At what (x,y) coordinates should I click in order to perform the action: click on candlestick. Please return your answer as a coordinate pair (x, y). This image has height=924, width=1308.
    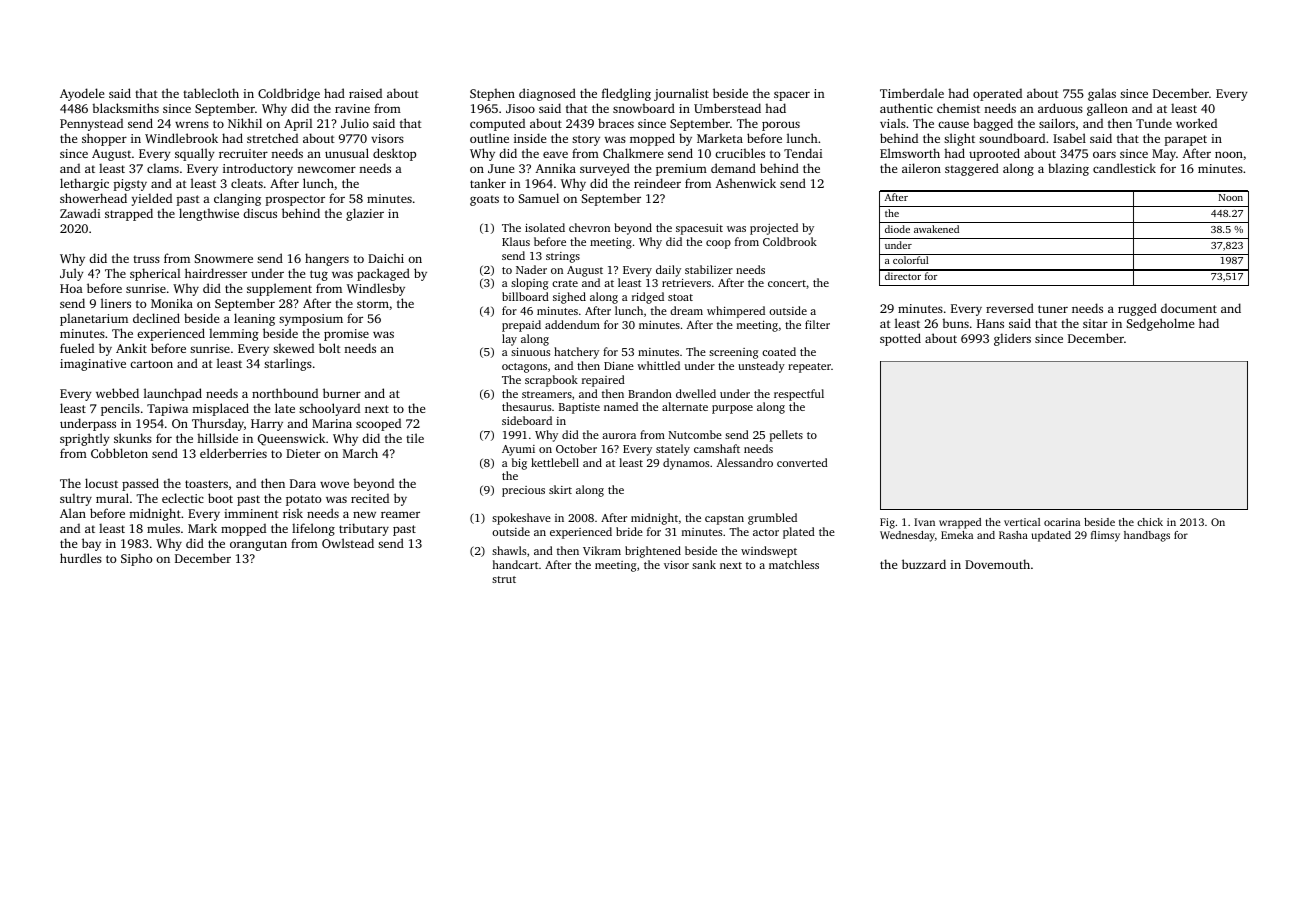
    Looking at the image, I should click on (1124, 168).
